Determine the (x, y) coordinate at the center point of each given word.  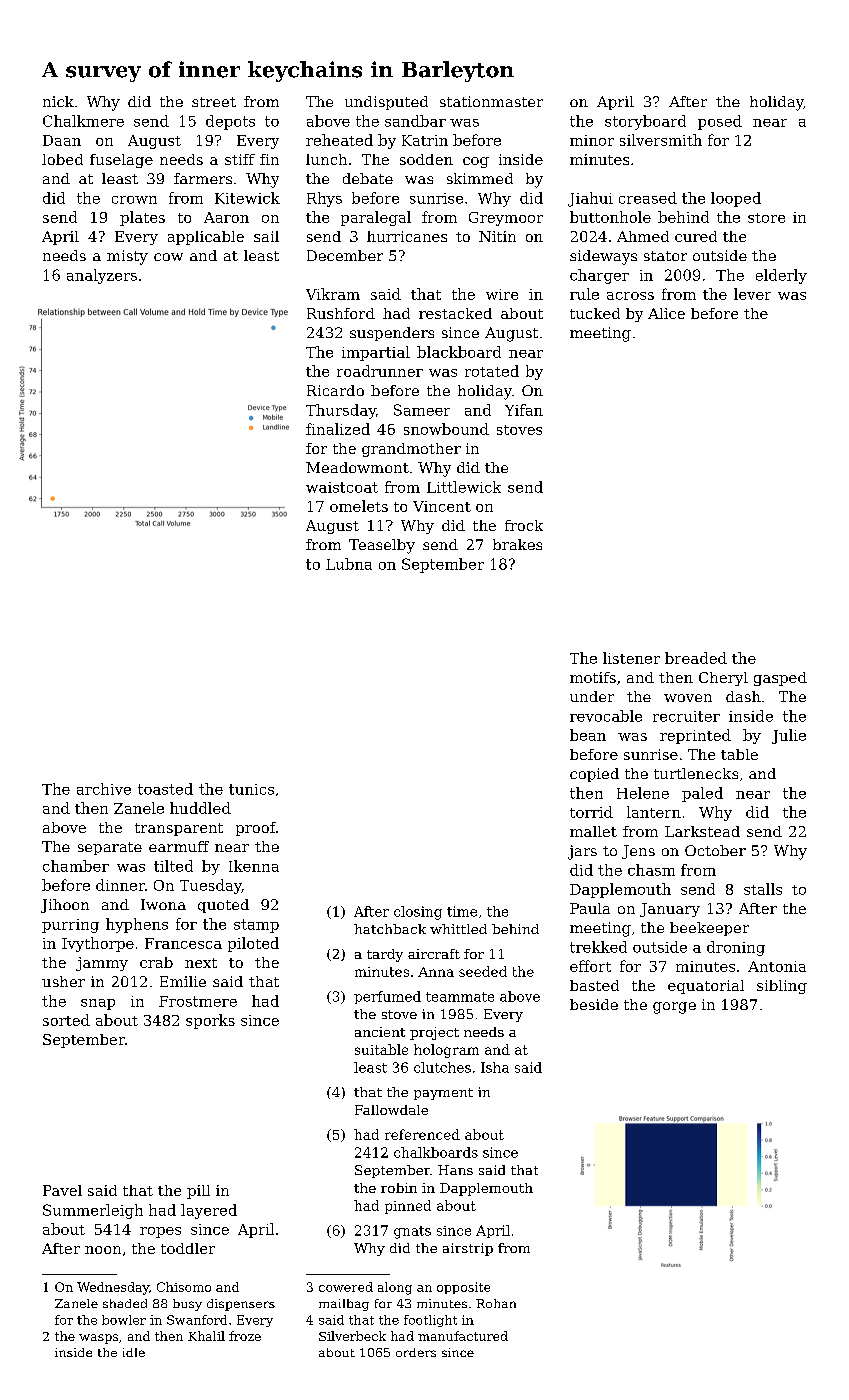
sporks (210, 1021)
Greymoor (506, 219)
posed (720, 122)
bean (588, 735)
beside (594, 1004)
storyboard (645, 122)
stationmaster (491, 101)
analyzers (102, 276)
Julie (789, 736)
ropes (160, 1232)
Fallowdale (391, 1110)
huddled (200, 808)
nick (58, 101)
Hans (455, 1170)
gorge (674, 1008)
